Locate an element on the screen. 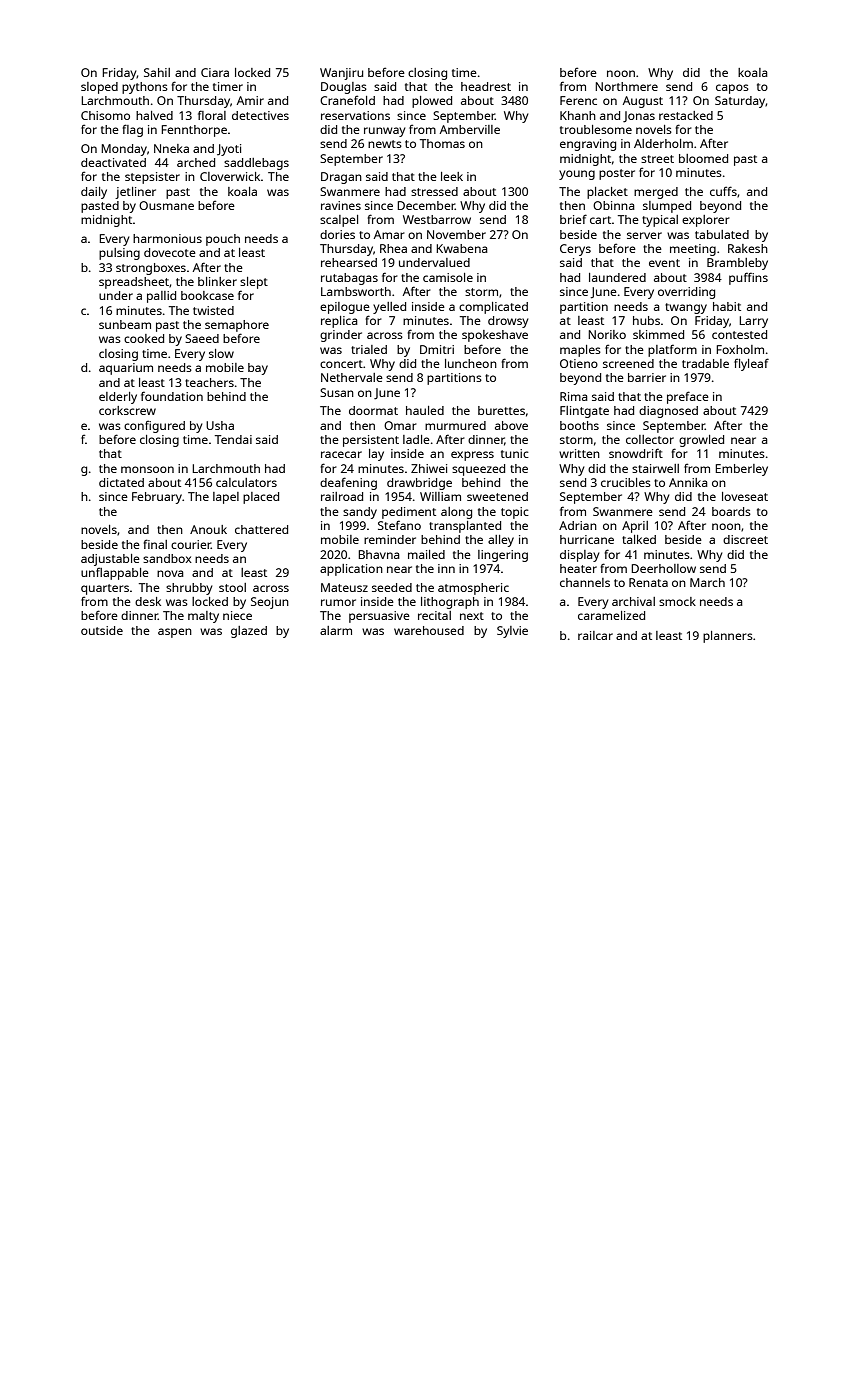  Fennthorpe is located at coordinates (194, 131).
